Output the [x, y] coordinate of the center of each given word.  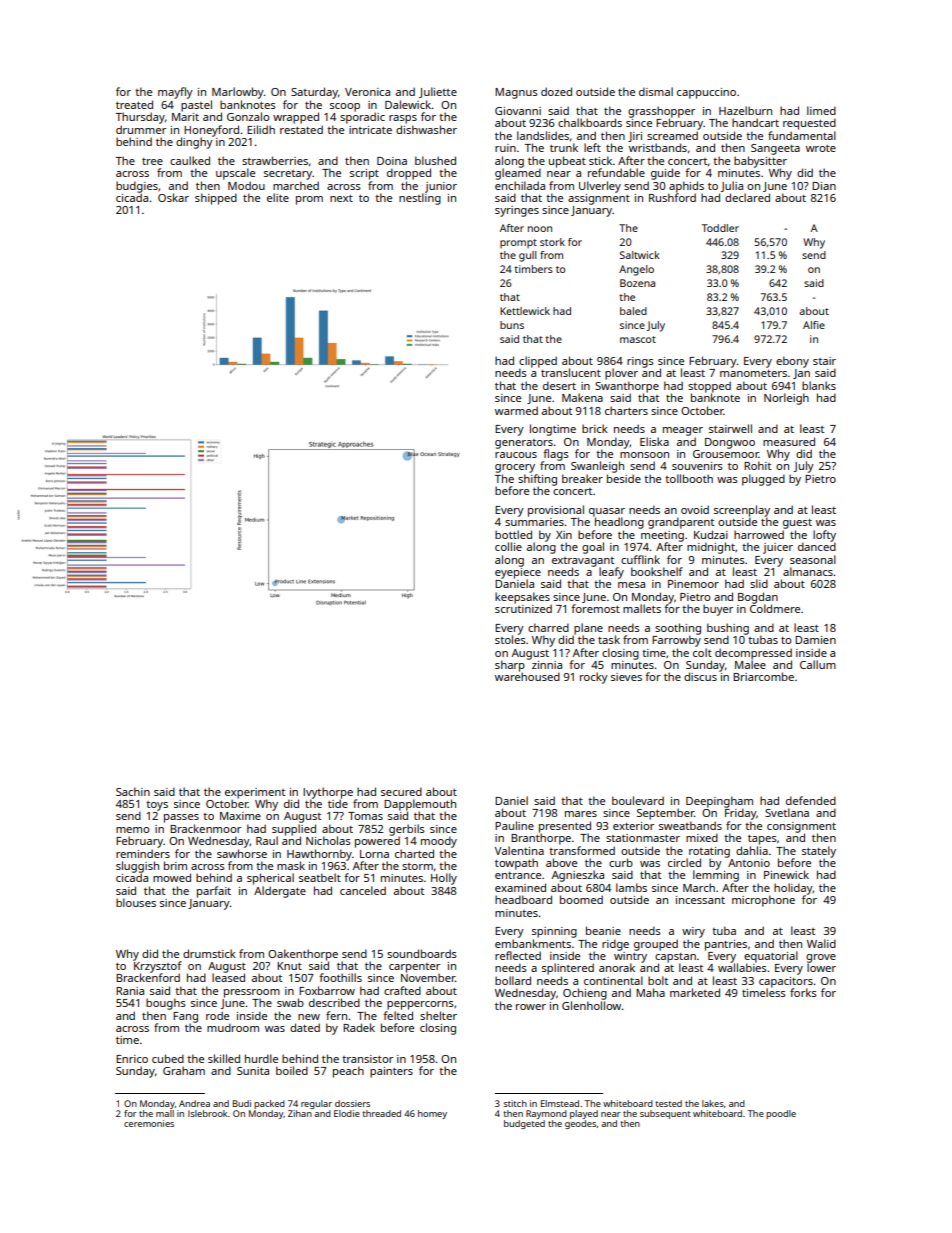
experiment [255, 793]
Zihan [300, 1113]
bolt [658, 980]
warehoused [527, 676]
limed [821, 110]
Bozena [637, 283]
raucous [516, 455]
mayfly [175, 93]
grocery [515, 468]
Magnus [516, 93]
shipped [216, 199]
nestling [420, 199]
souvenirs [697, 466]
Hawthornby [319, 855]
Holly [444, 879]
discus [700, 676]
